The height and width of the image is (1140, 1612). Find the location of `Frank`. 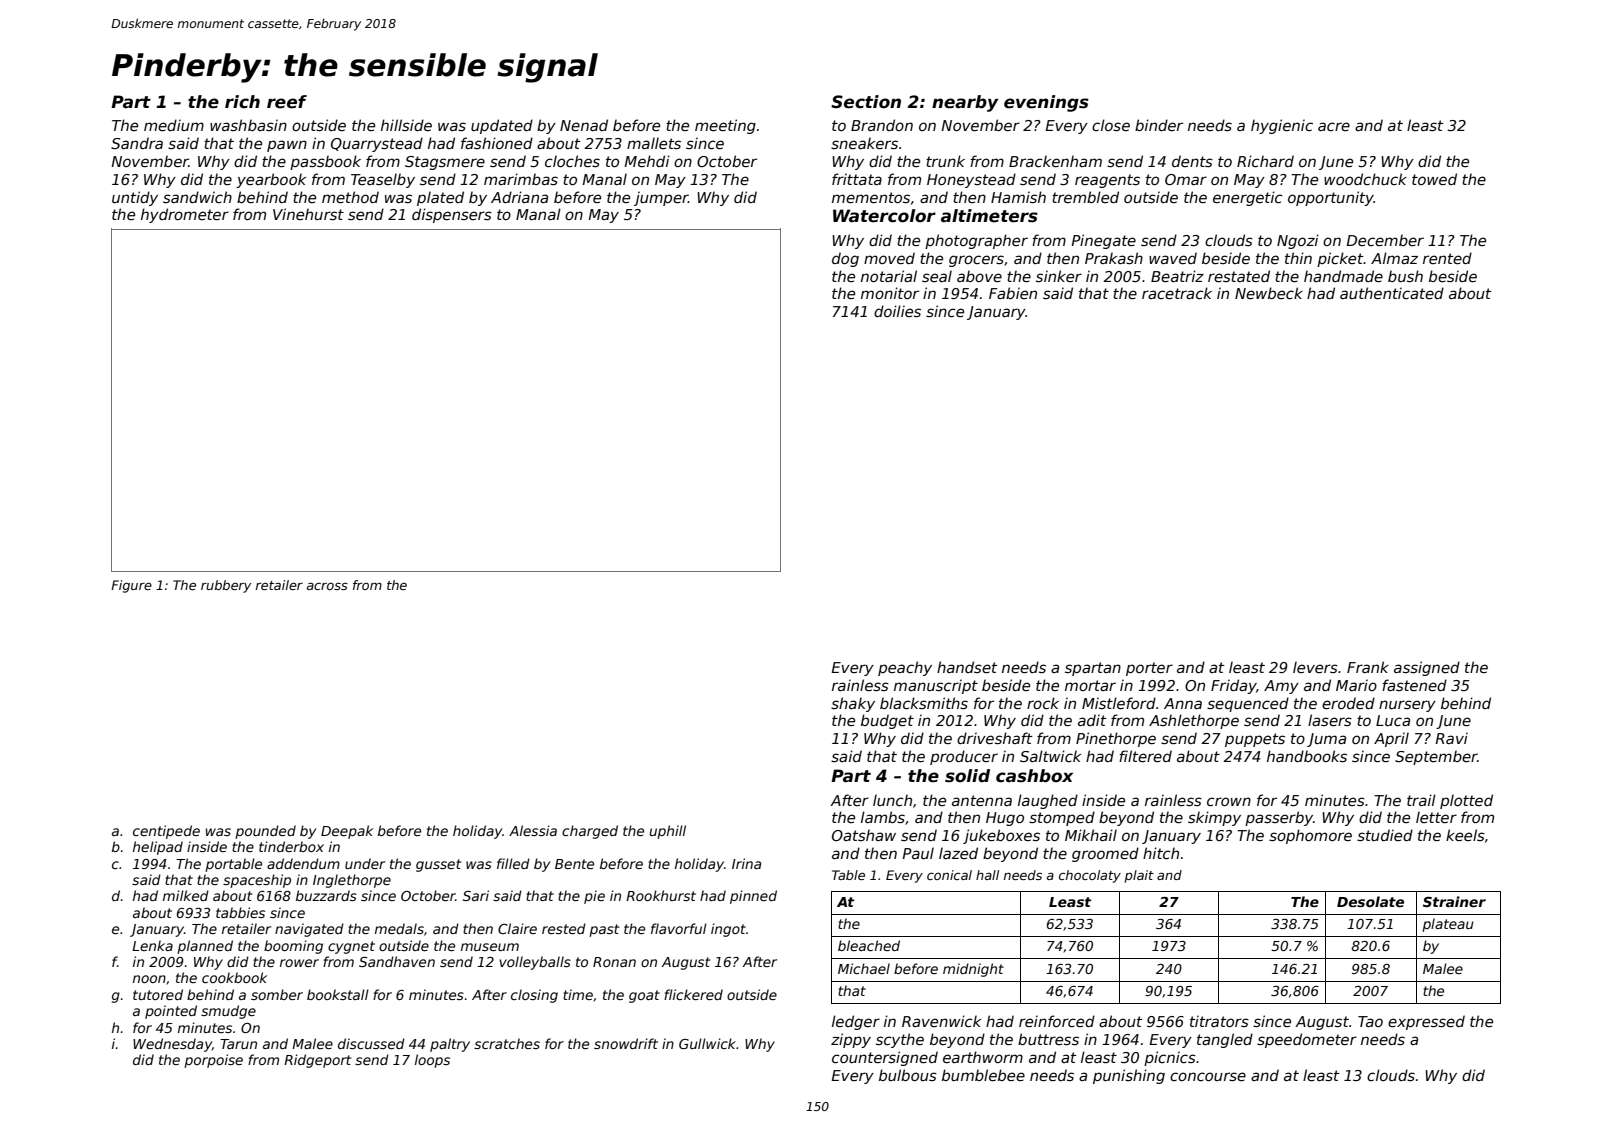

Frank is located at coordinates (1368, 667).
